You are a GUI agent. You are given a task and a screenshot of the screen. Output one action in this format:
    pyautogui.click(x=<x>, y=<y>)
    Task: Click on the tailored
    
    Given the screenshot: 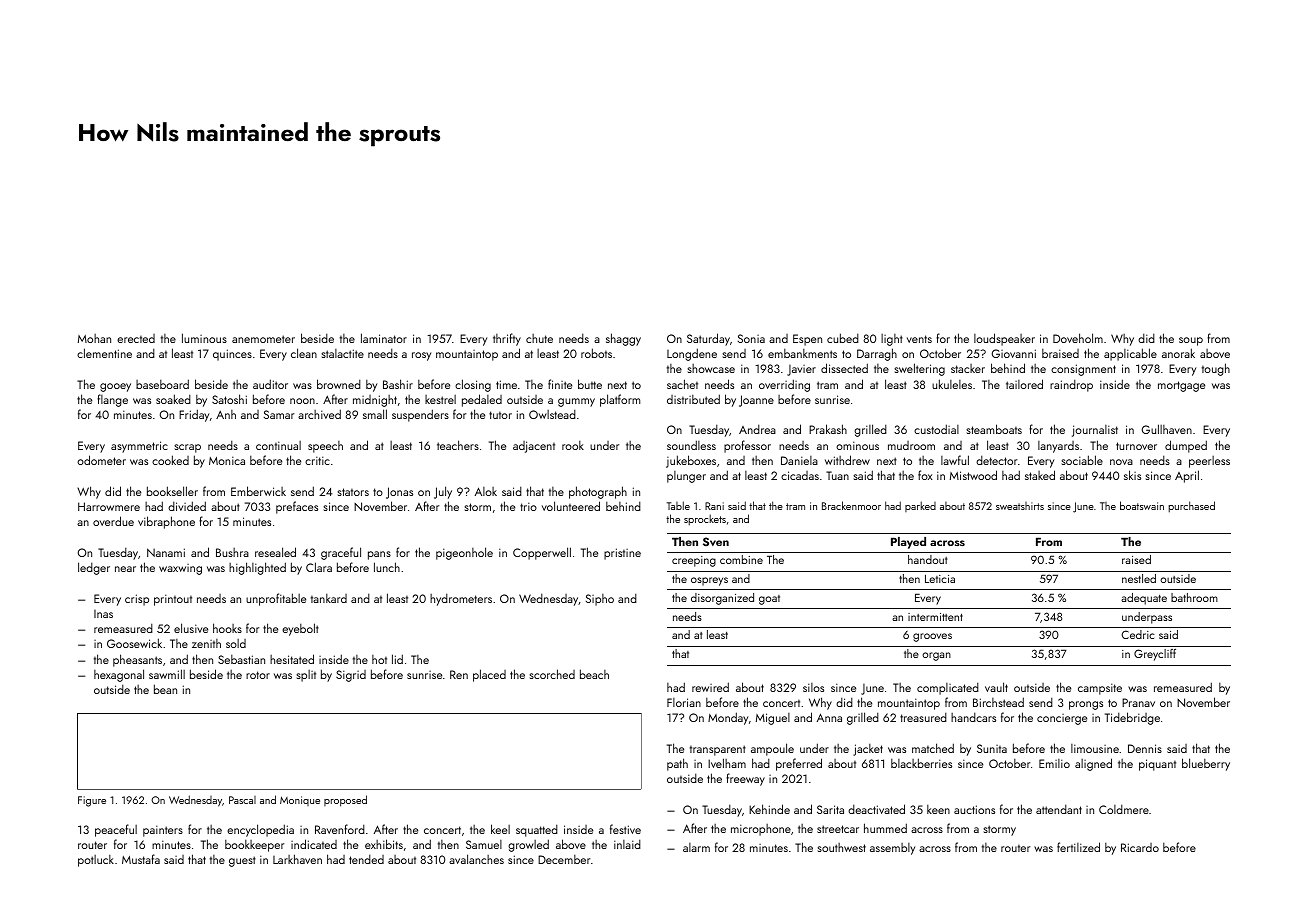 What is the action you would take?
    pyautogui.click(x=1024, y=384)
